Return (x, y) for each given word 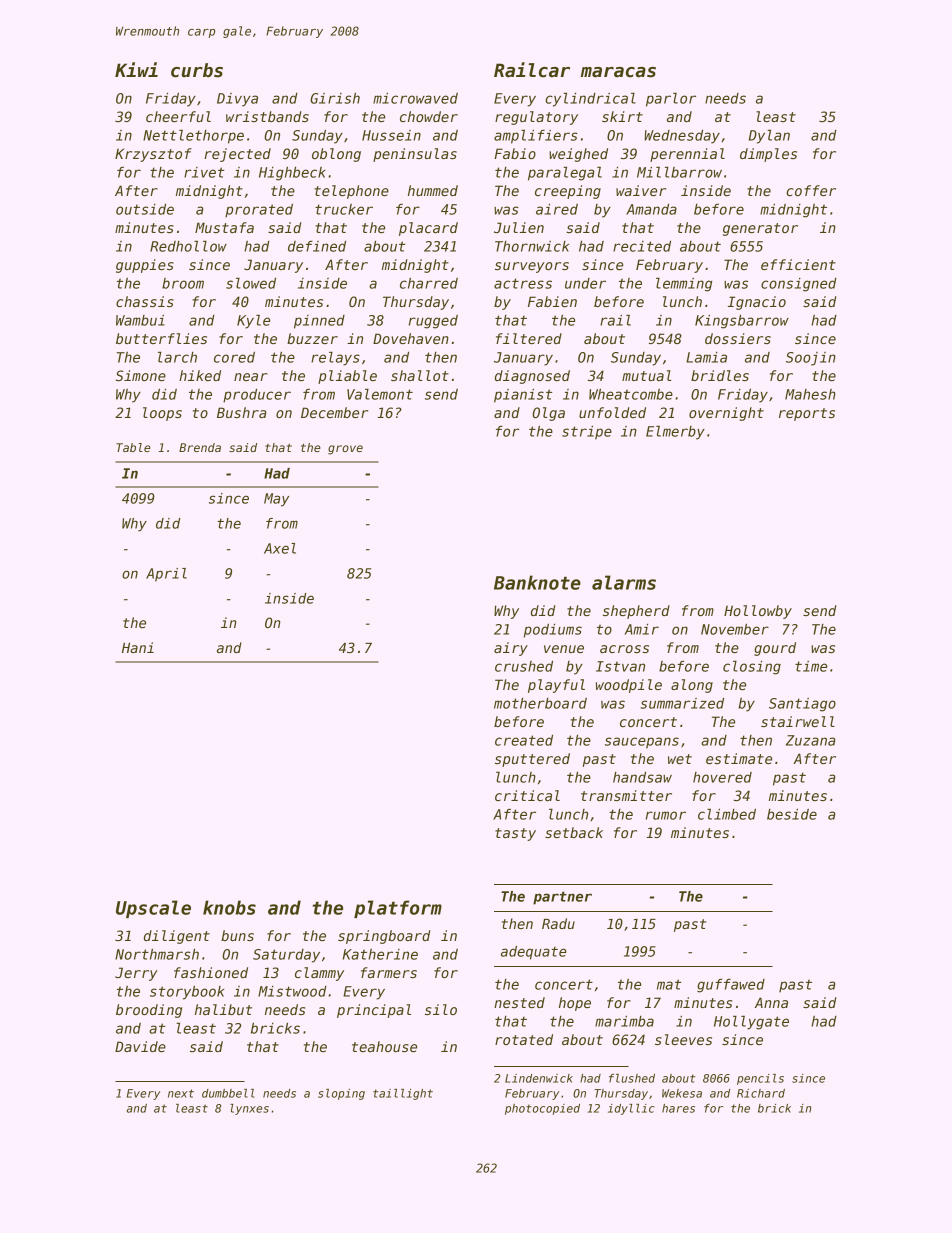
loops (162, 414)
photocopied (542, 1109)
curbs (197, 70)
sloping (341, 1094)
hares (678, 1108)
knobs (229, 907)
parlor (671, 100)
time (811, 666)
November (735, 629)
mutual (647, 375)
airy (511, 649)
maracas (618, 72)
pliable (347, 377)
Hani (138, 647)
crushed (524, 666)
